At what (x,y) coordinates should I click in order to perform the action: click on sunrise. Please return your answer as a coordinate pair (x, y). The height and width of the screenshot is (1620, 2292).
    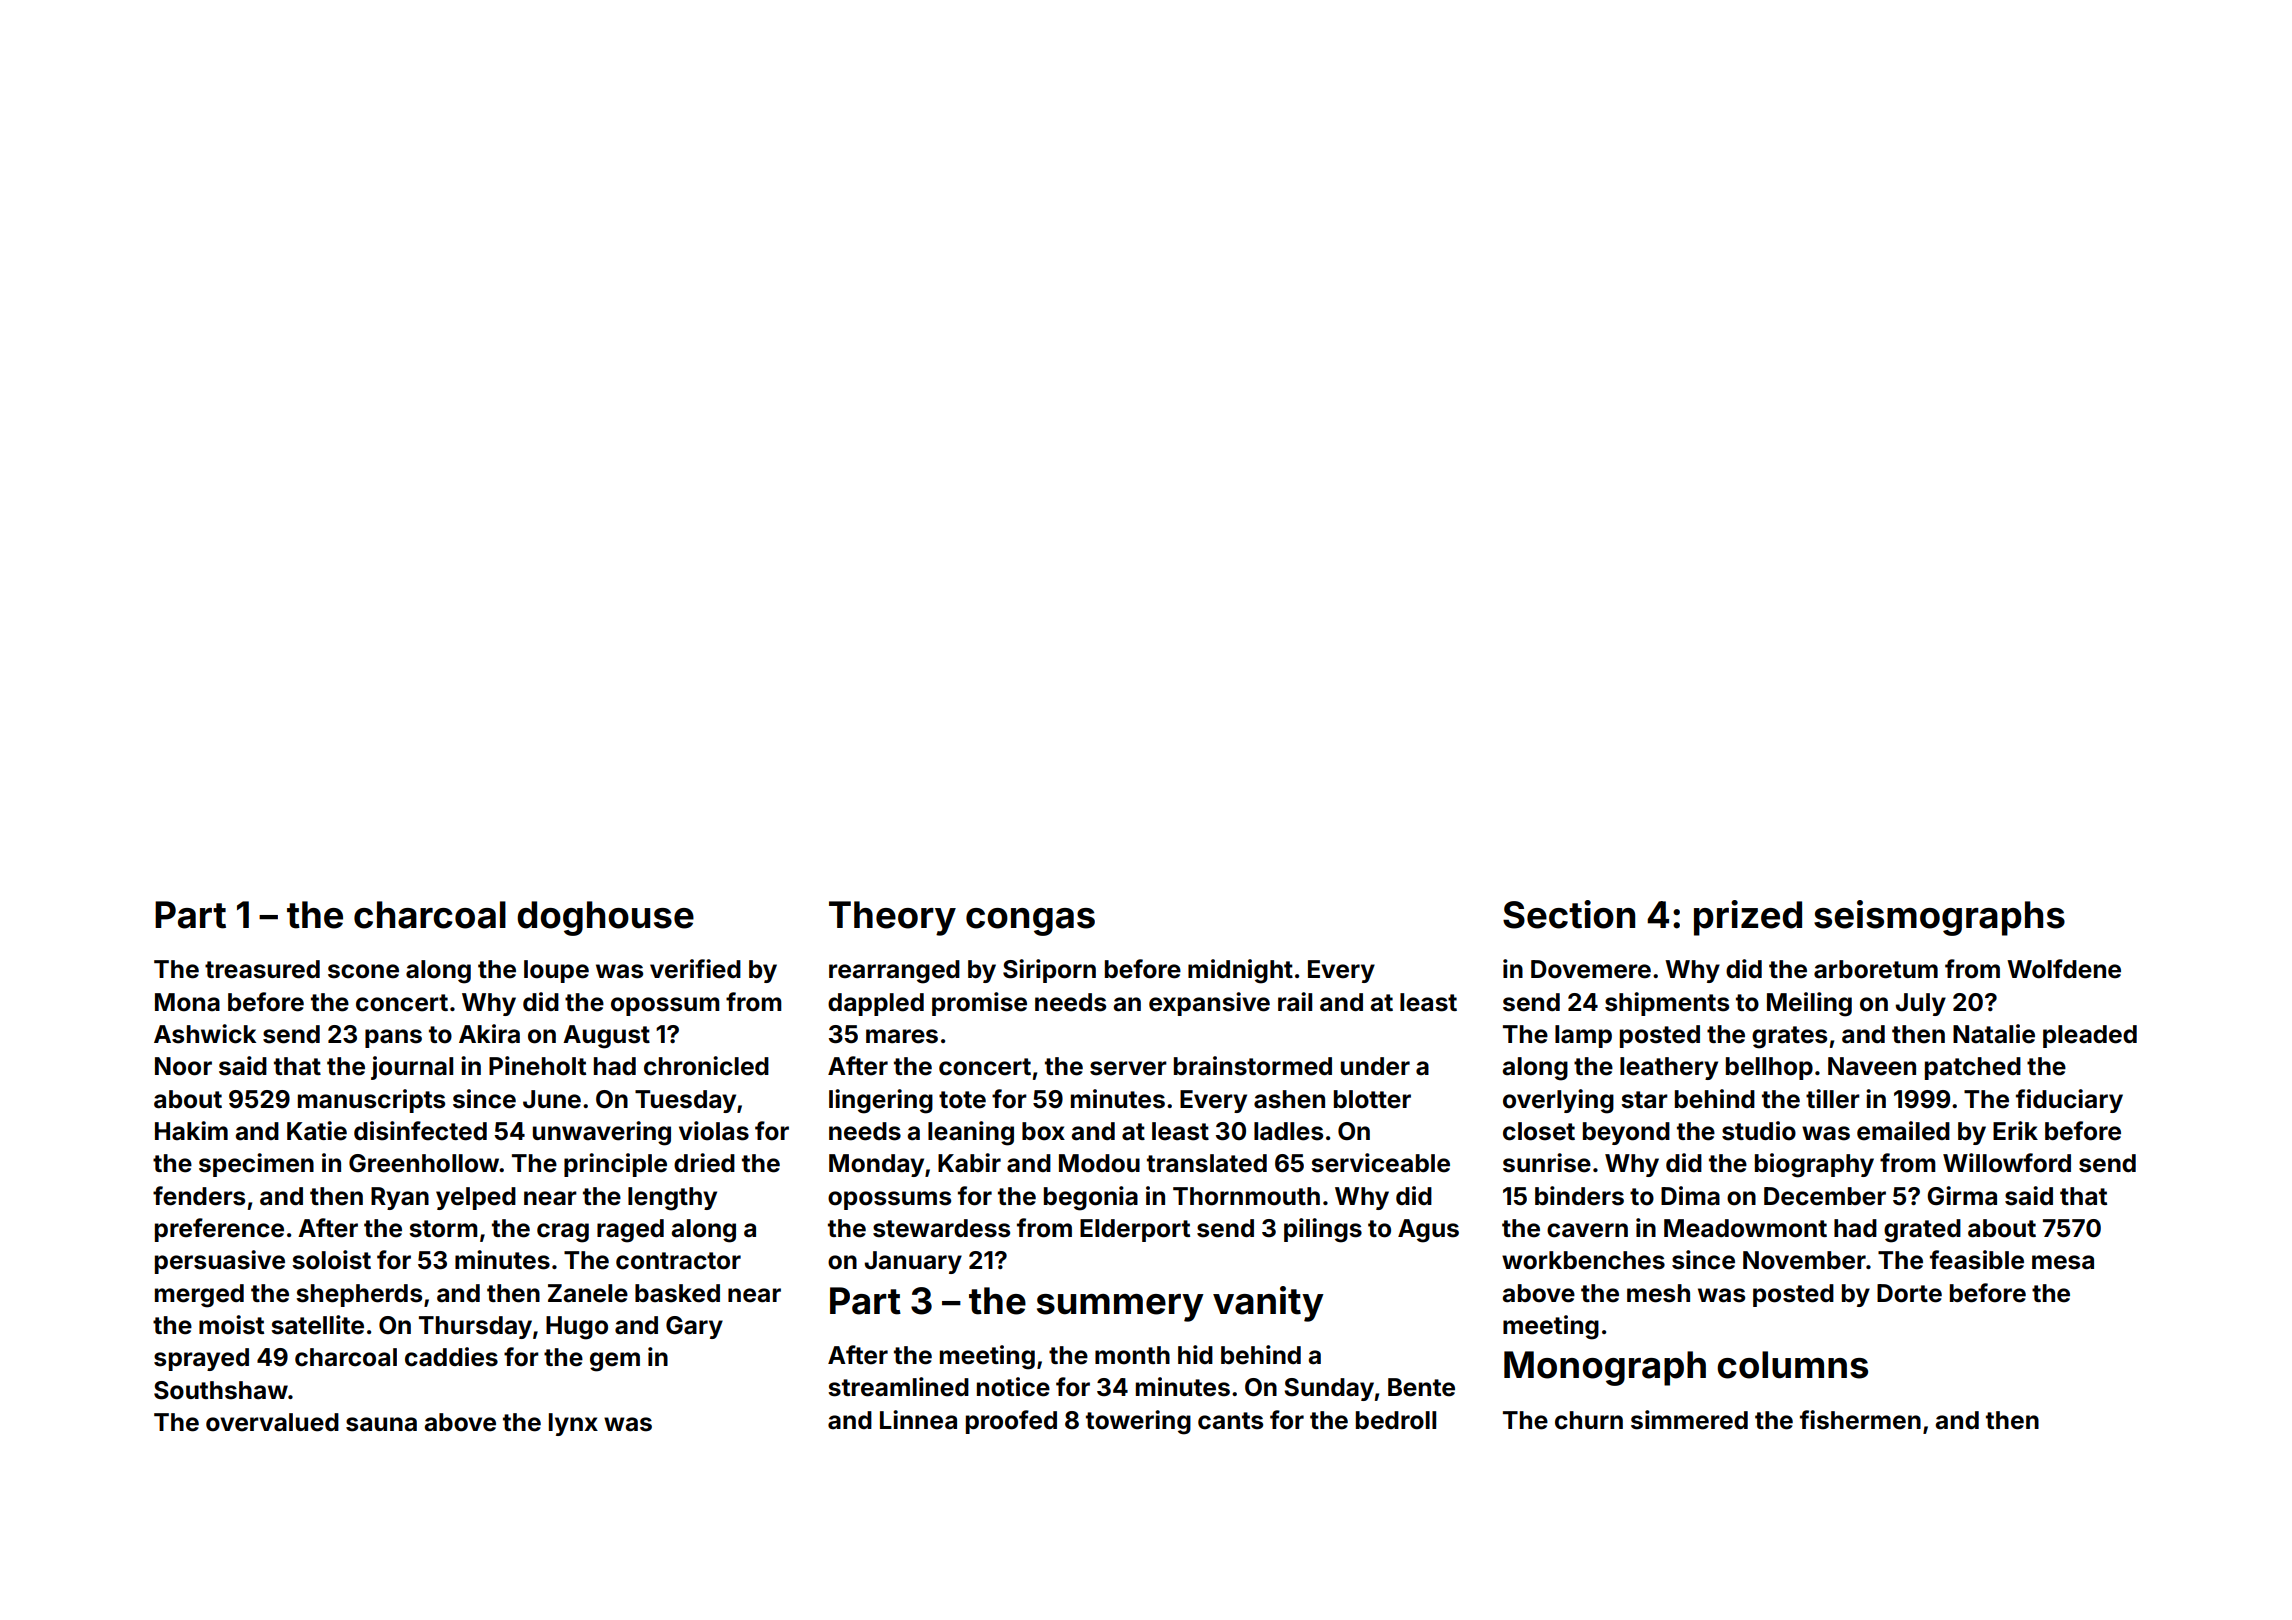
    Looking at the image, I should click on (1547, 1163).
